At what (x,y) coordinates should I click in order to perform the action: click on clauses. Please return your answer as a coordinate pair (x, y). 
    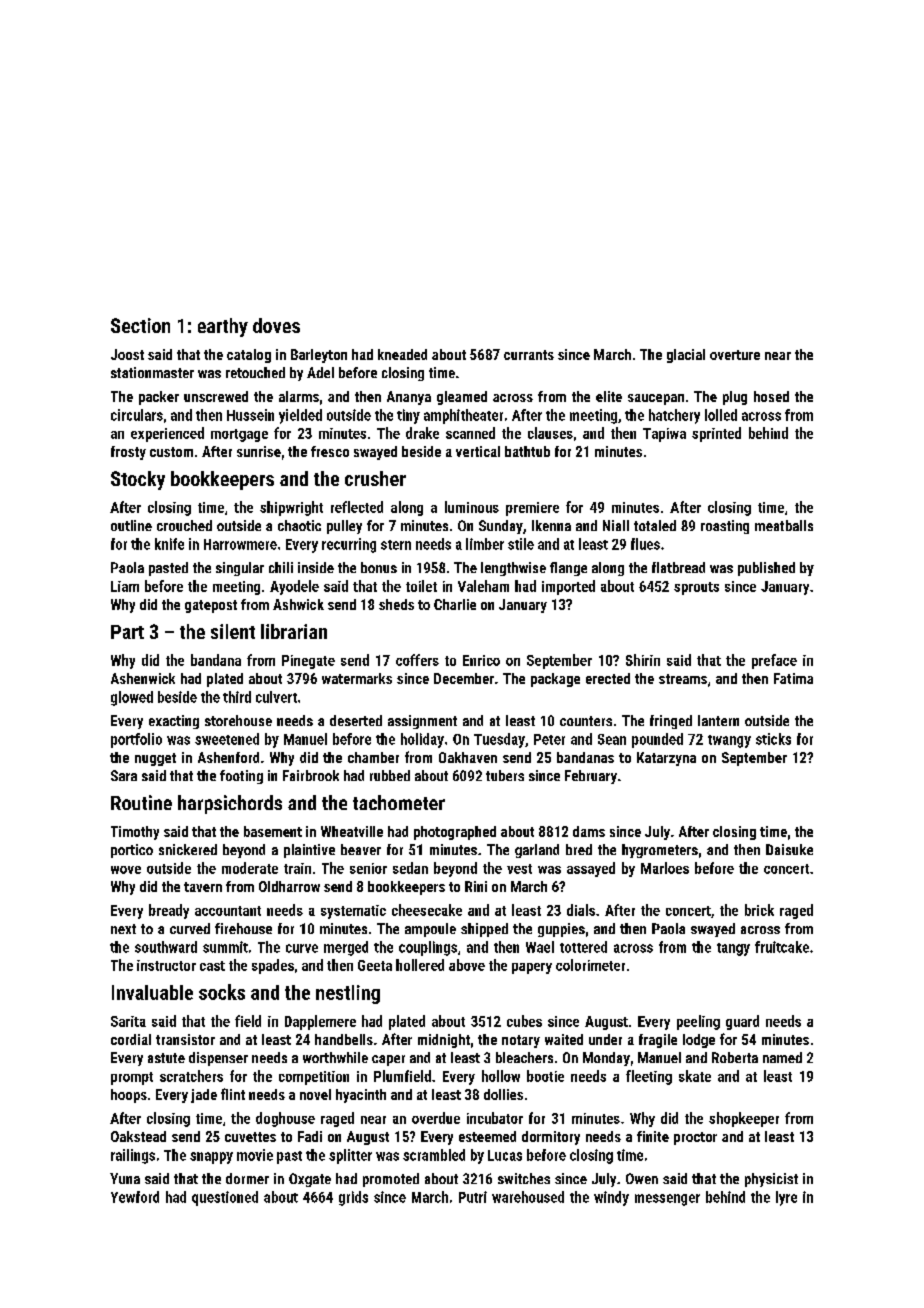
    Looking at the image, I should click on (550, 433).
